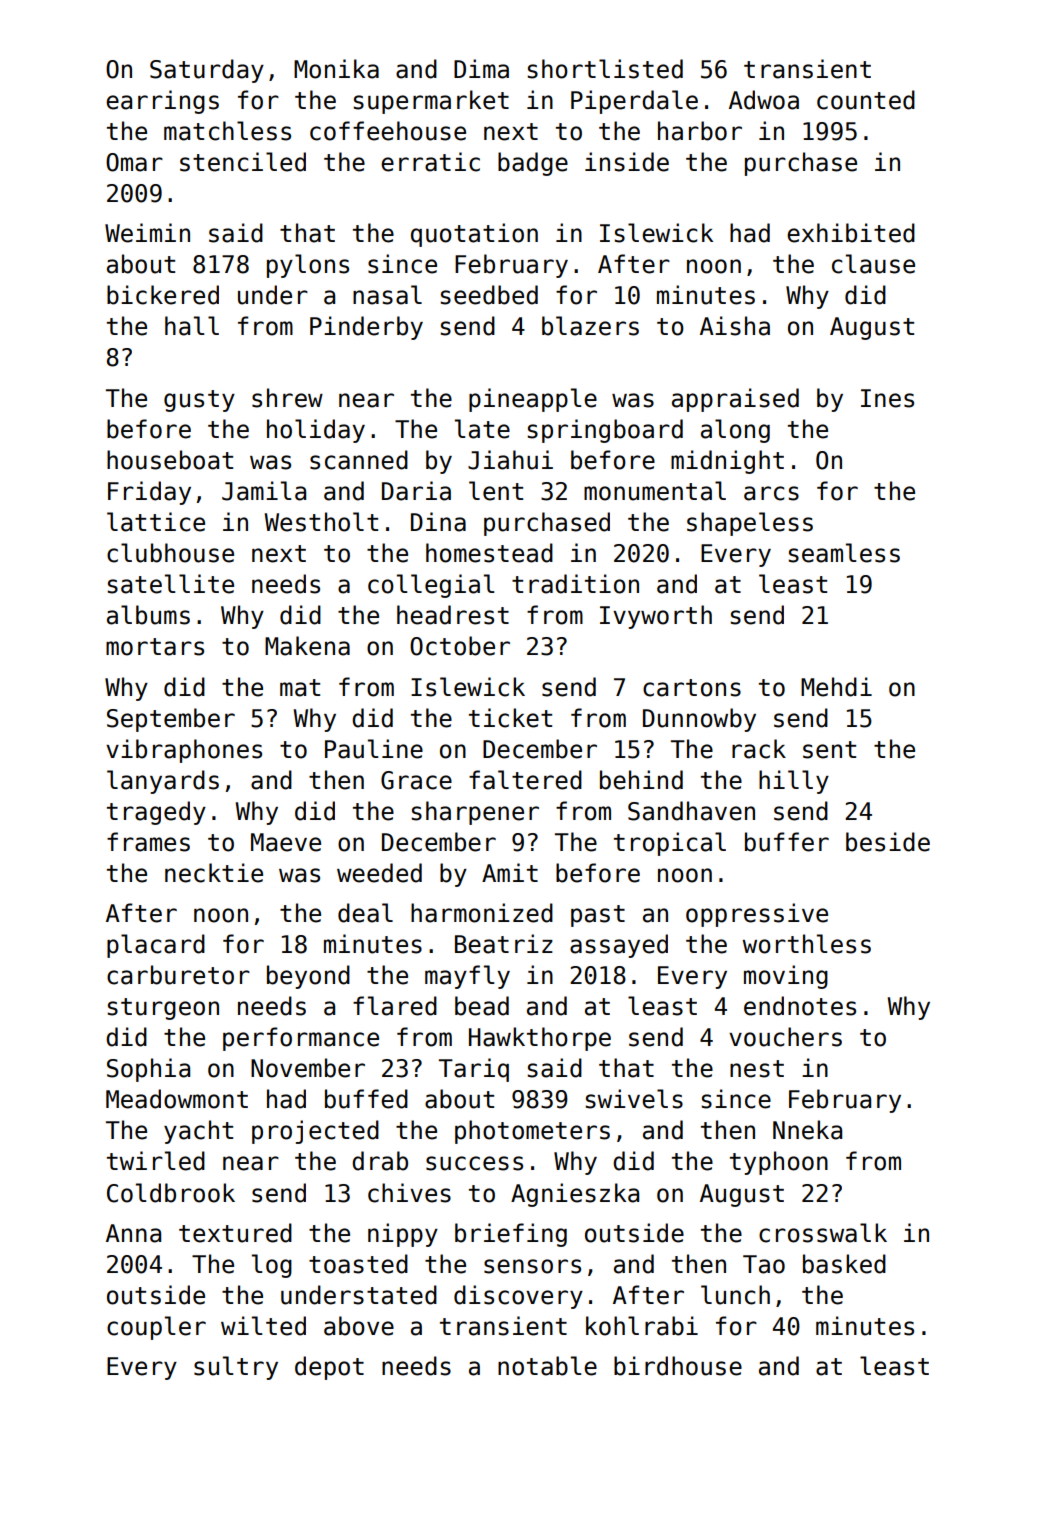 This screenshot has height=1516, width=1047. Describe the element at coordinates (532, 1132) in the screenshot. I see `photometers` at that location.
